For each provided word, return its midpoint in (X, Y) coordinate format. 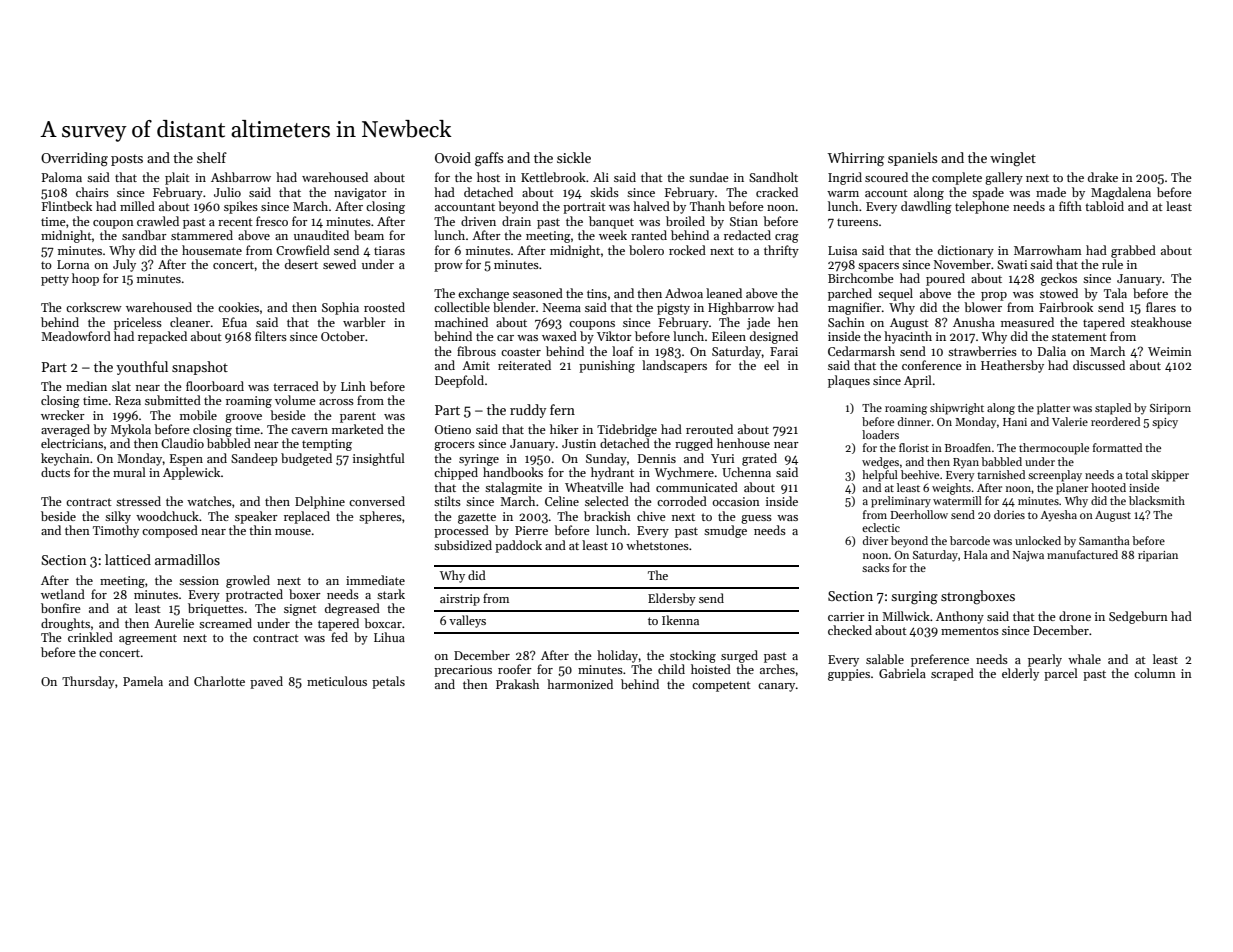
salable (885, 659)
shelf (212, 157)
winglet (1013, 159)
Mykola (131, 430)
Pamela (143, 681)
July (124, 265)
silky (118, 517)
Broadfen (968, 447)
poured (945, 279)
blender (514, 307)
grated (759, 459)
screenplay (1055, 476)
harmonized (580, 684)
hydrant (612, 473)
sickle (574, 157)
